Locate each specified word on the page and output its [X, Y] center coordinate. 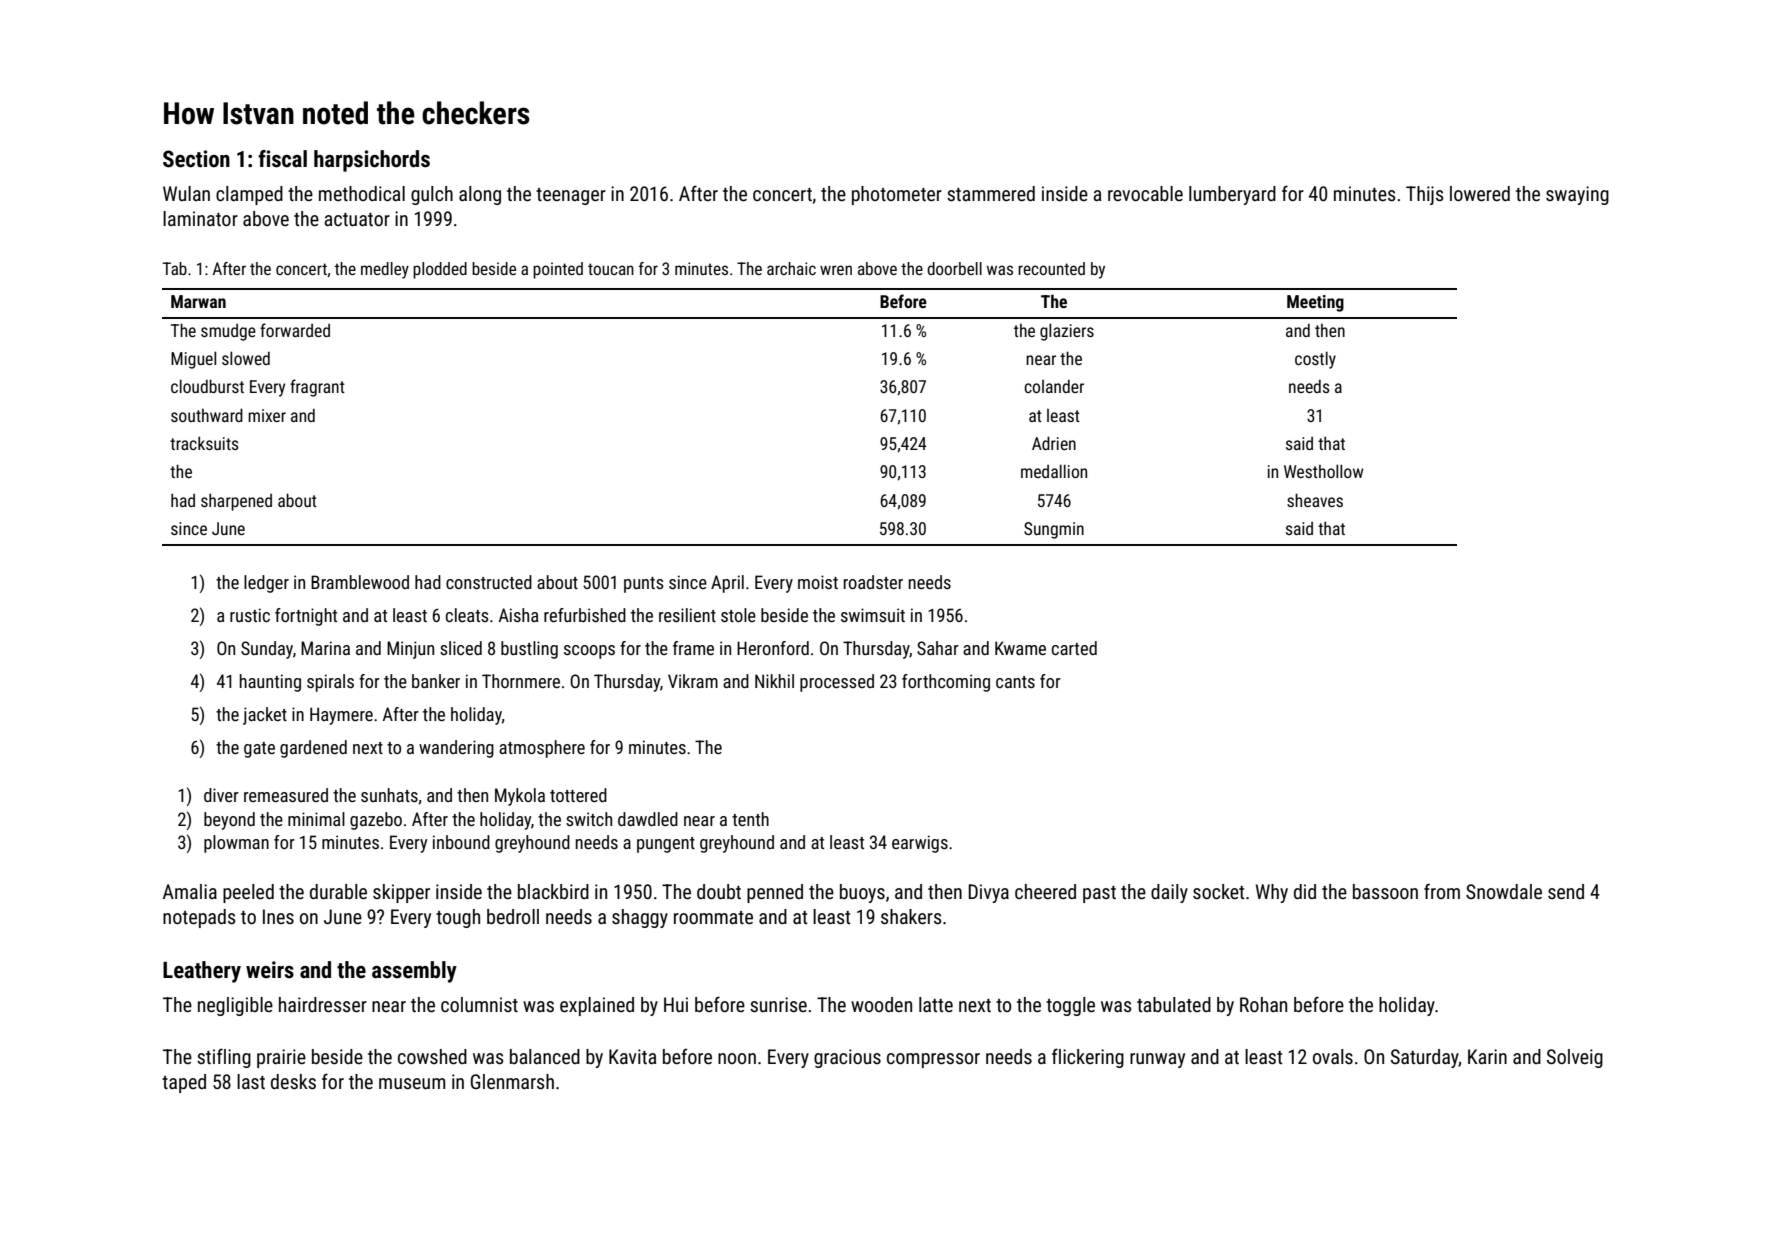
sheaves [1315, 500]
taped [184, 1083]
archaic [791, 268]
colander [1054, 386]
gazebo [376, 821]
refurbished [585, 615]
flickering [1088, 1058]
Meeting [1315, 303]
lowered [1480, 193]
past [1099, 894]
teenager [571, 196]
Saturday [1425, 1058]
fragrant [317, 388]
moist [818, 582]
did [1305, 891]
